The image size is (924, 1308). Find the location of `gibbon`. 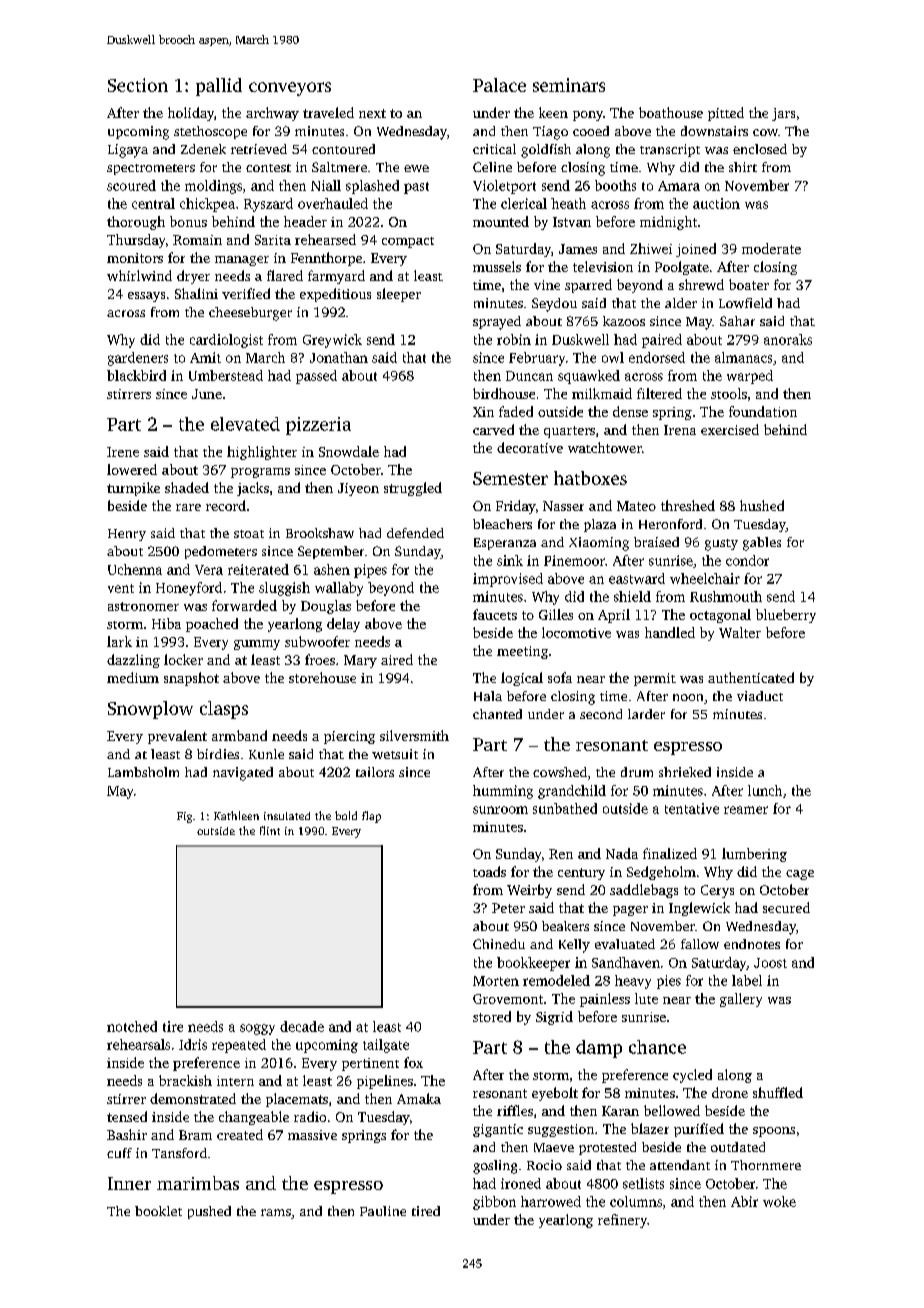

gibbon is located at coordinates (494, 1203).
